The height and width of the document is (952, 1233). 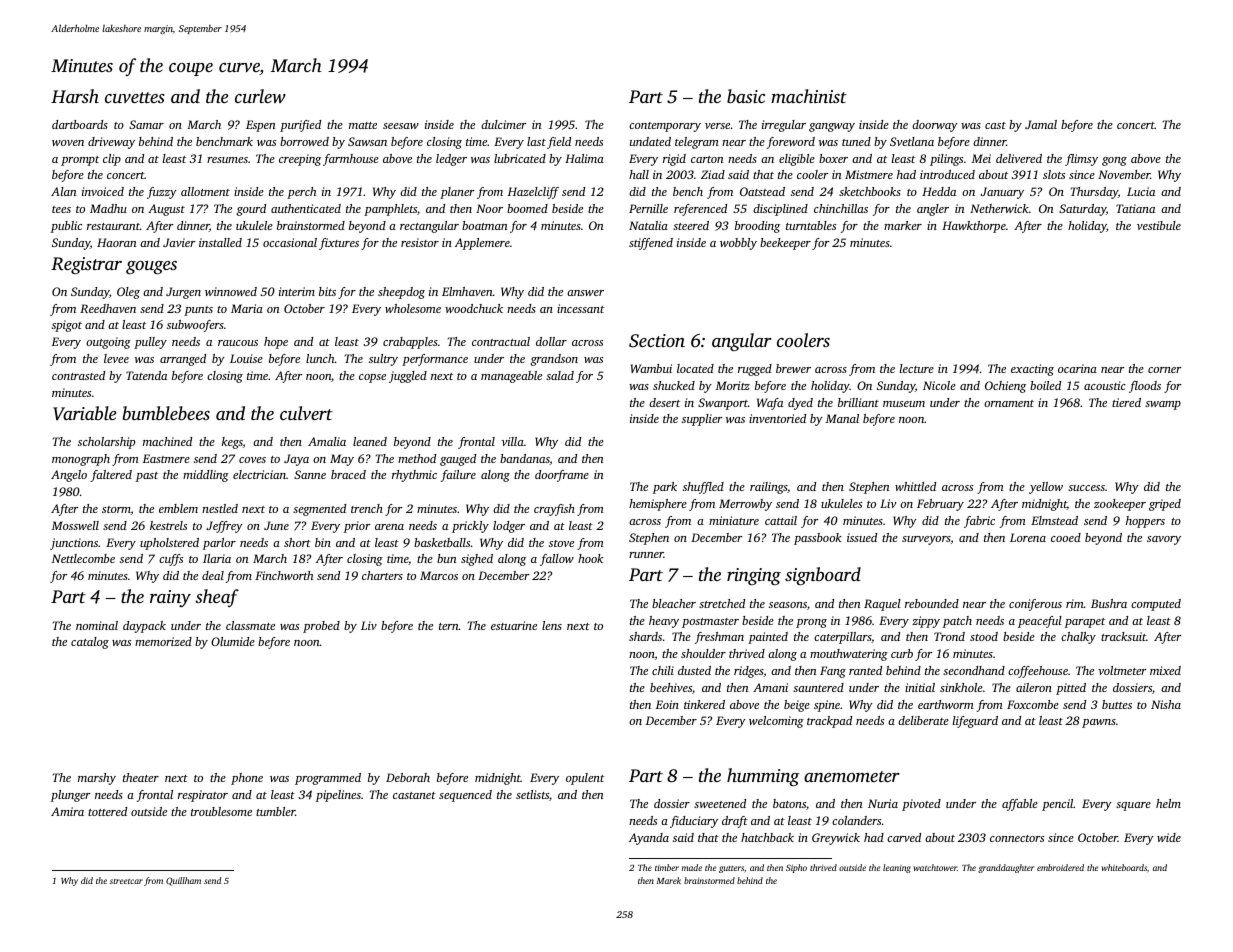 I want to click on Javier, so click(x=179, y=242).
